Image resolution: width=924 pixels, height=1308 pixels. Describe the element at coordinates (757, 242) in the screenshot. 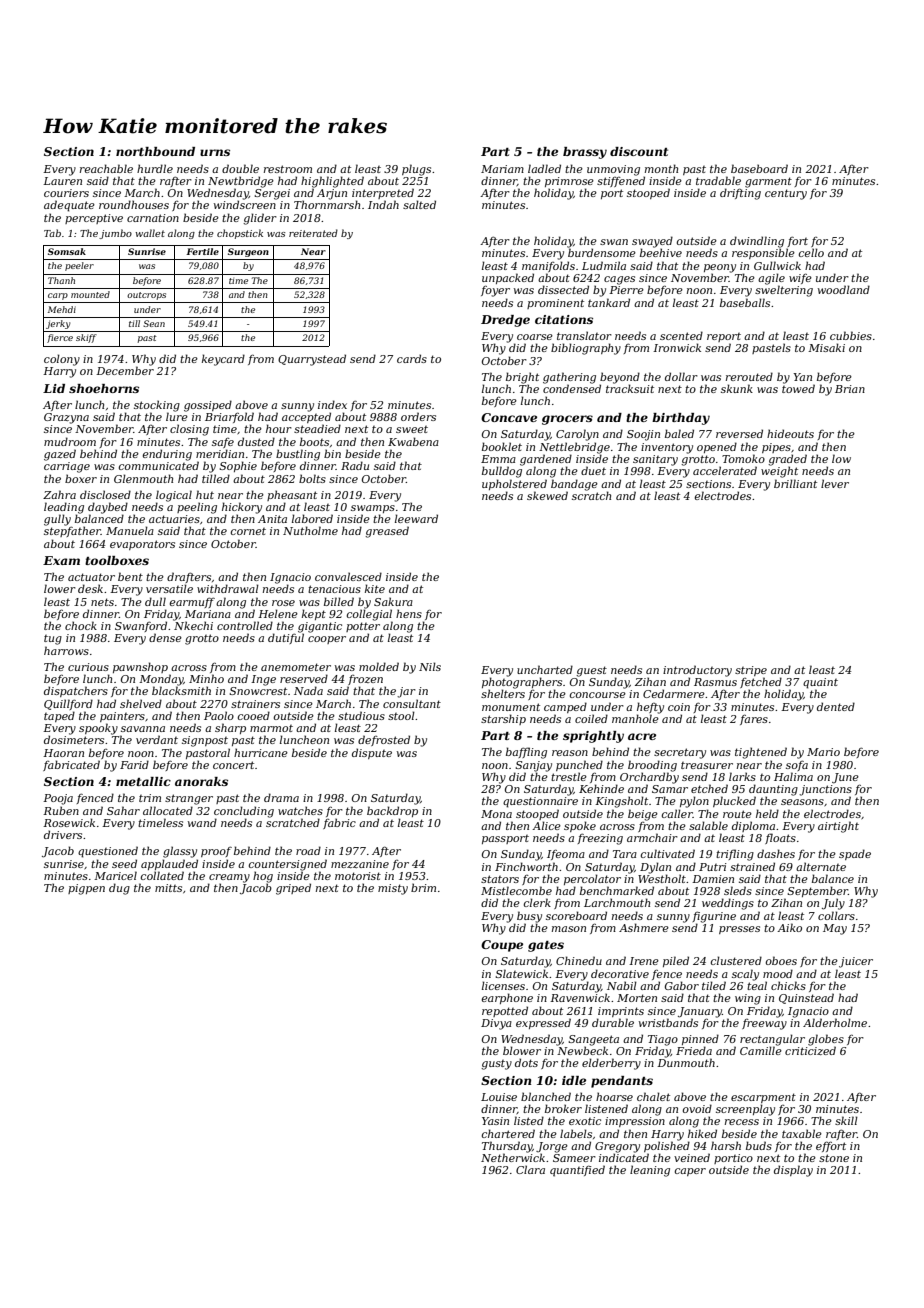

I see `dwindling` at that location.
